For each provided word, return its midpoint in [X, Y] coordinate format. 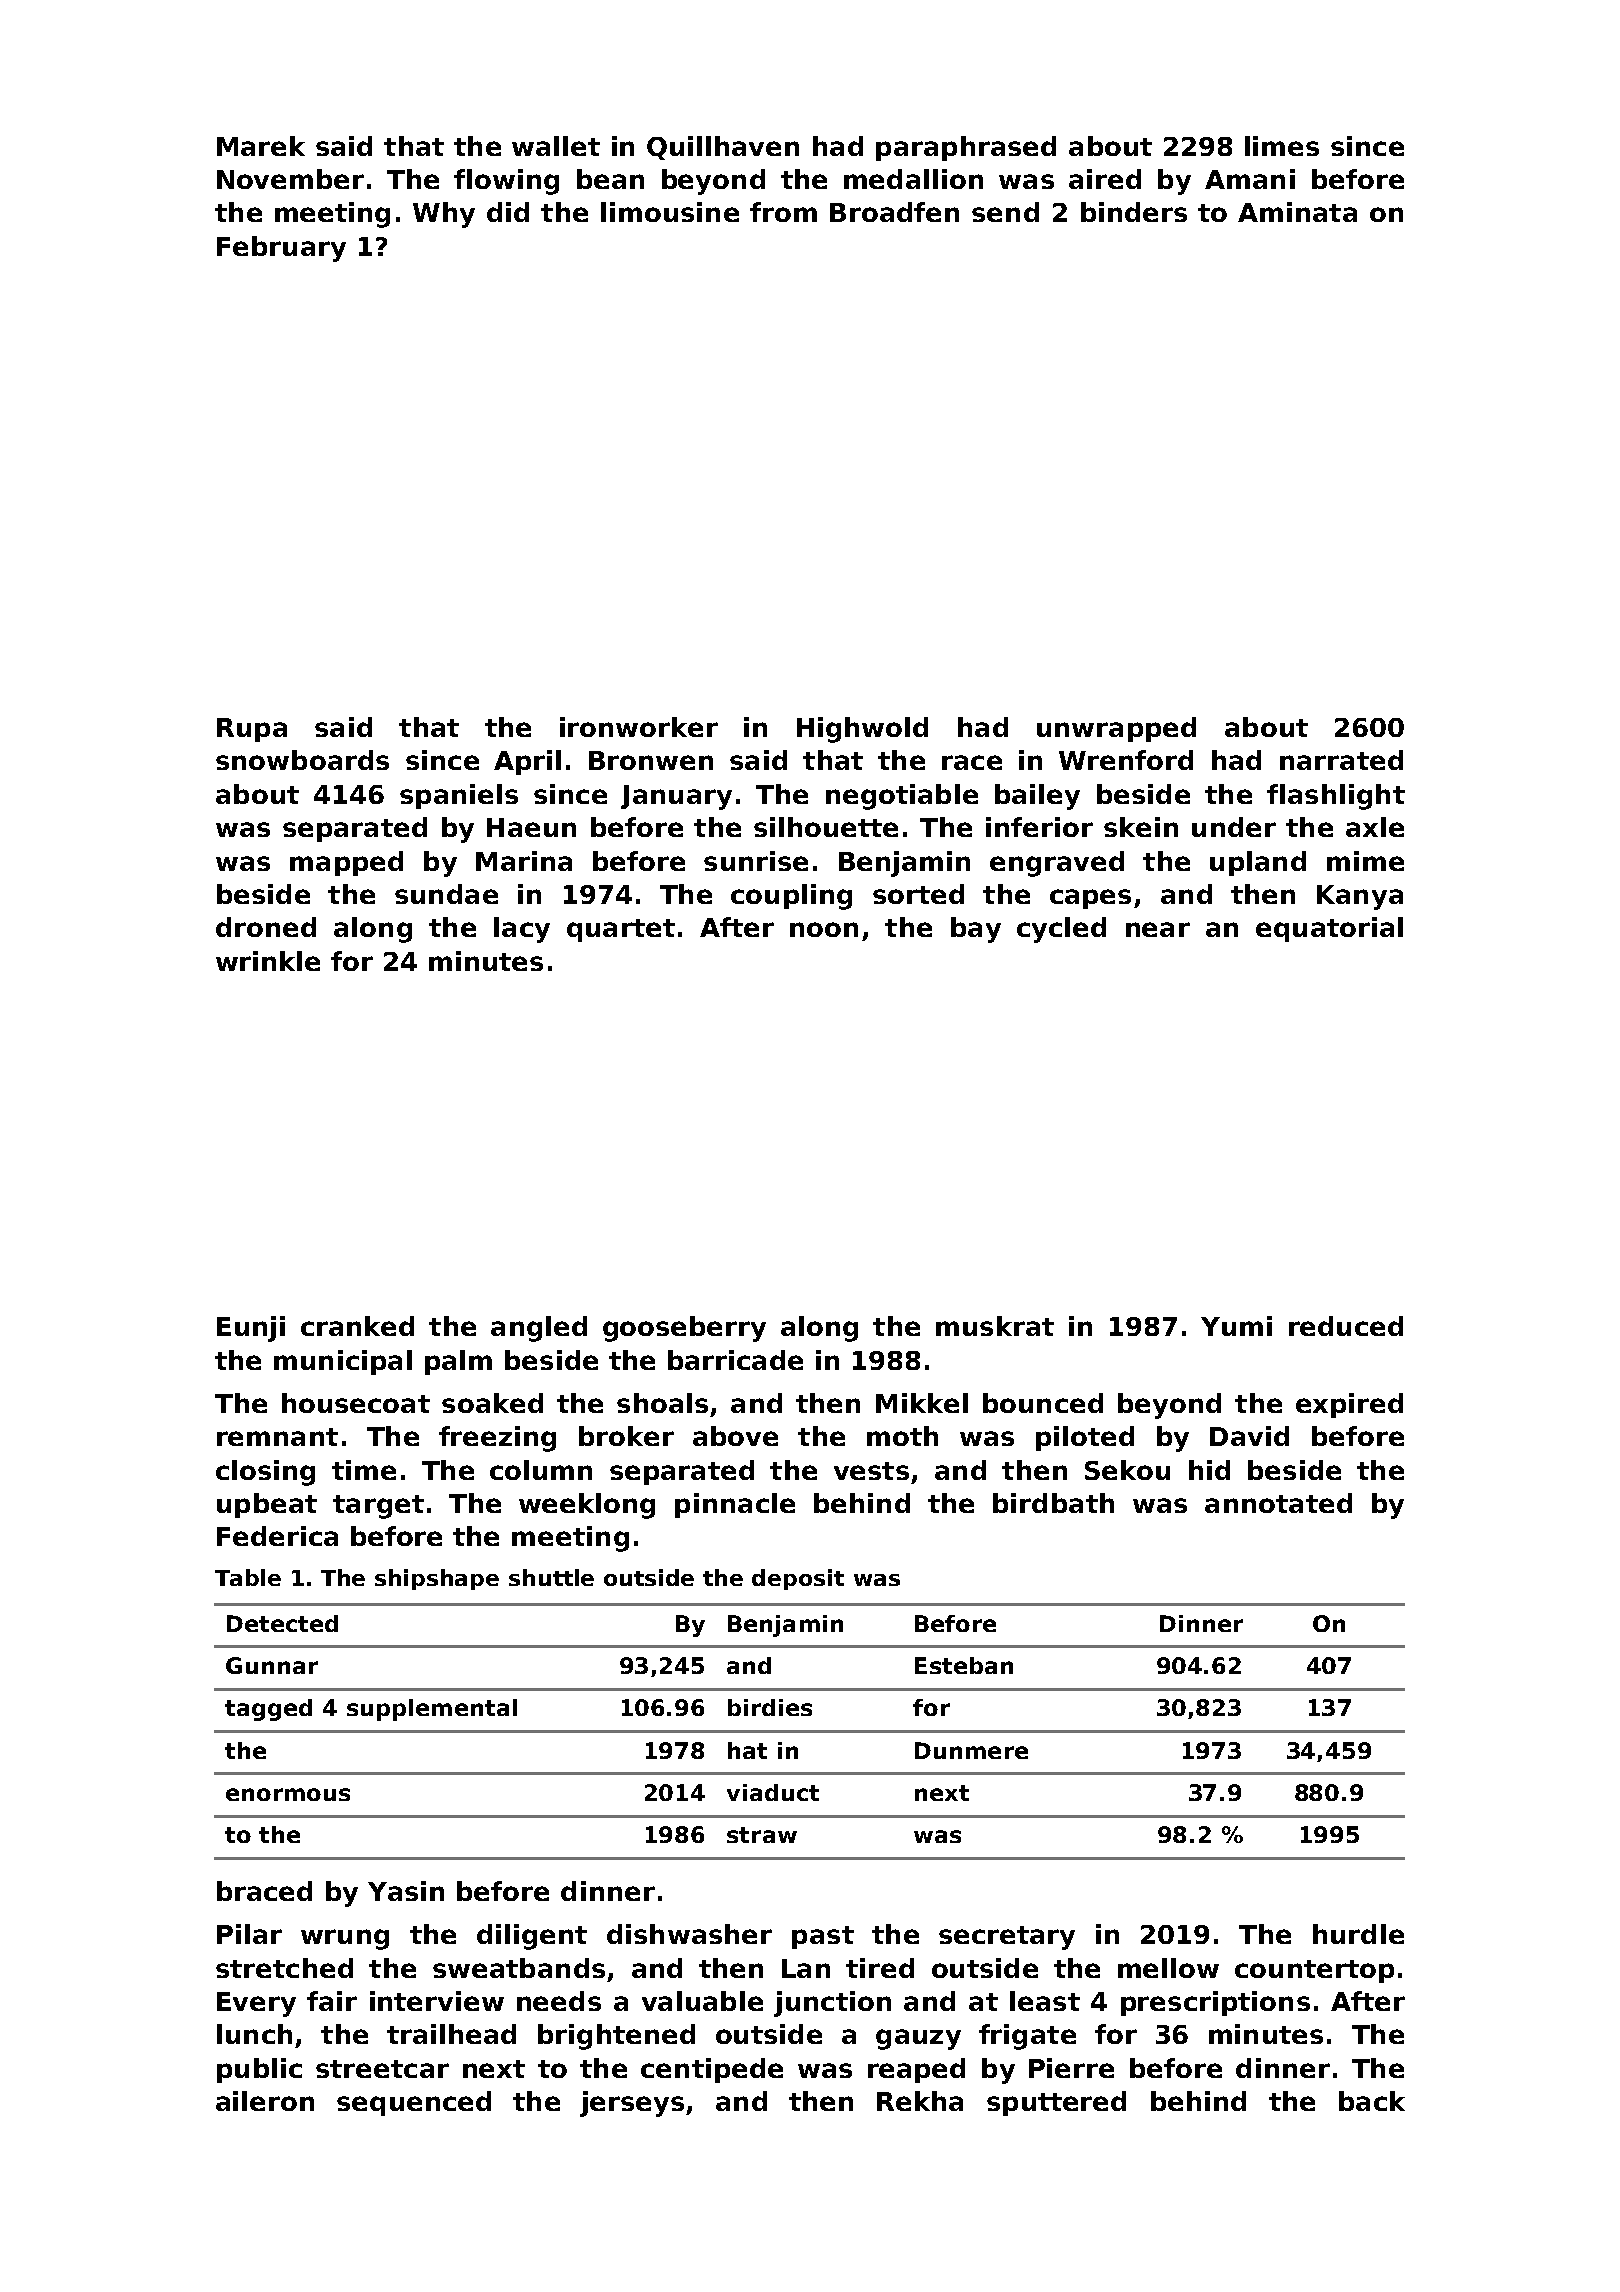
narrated [1341, 760]
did [508, 212]
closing [265, 1473]
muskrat [995, 1326]
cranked [357, 1326]
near [1158, 929]
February [281, 249]
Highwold [862, 730]
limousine [670, 212]
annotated [1278, 1503]
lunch [254, 2034]
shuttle [551, 1577]
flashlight [1336, 797]
